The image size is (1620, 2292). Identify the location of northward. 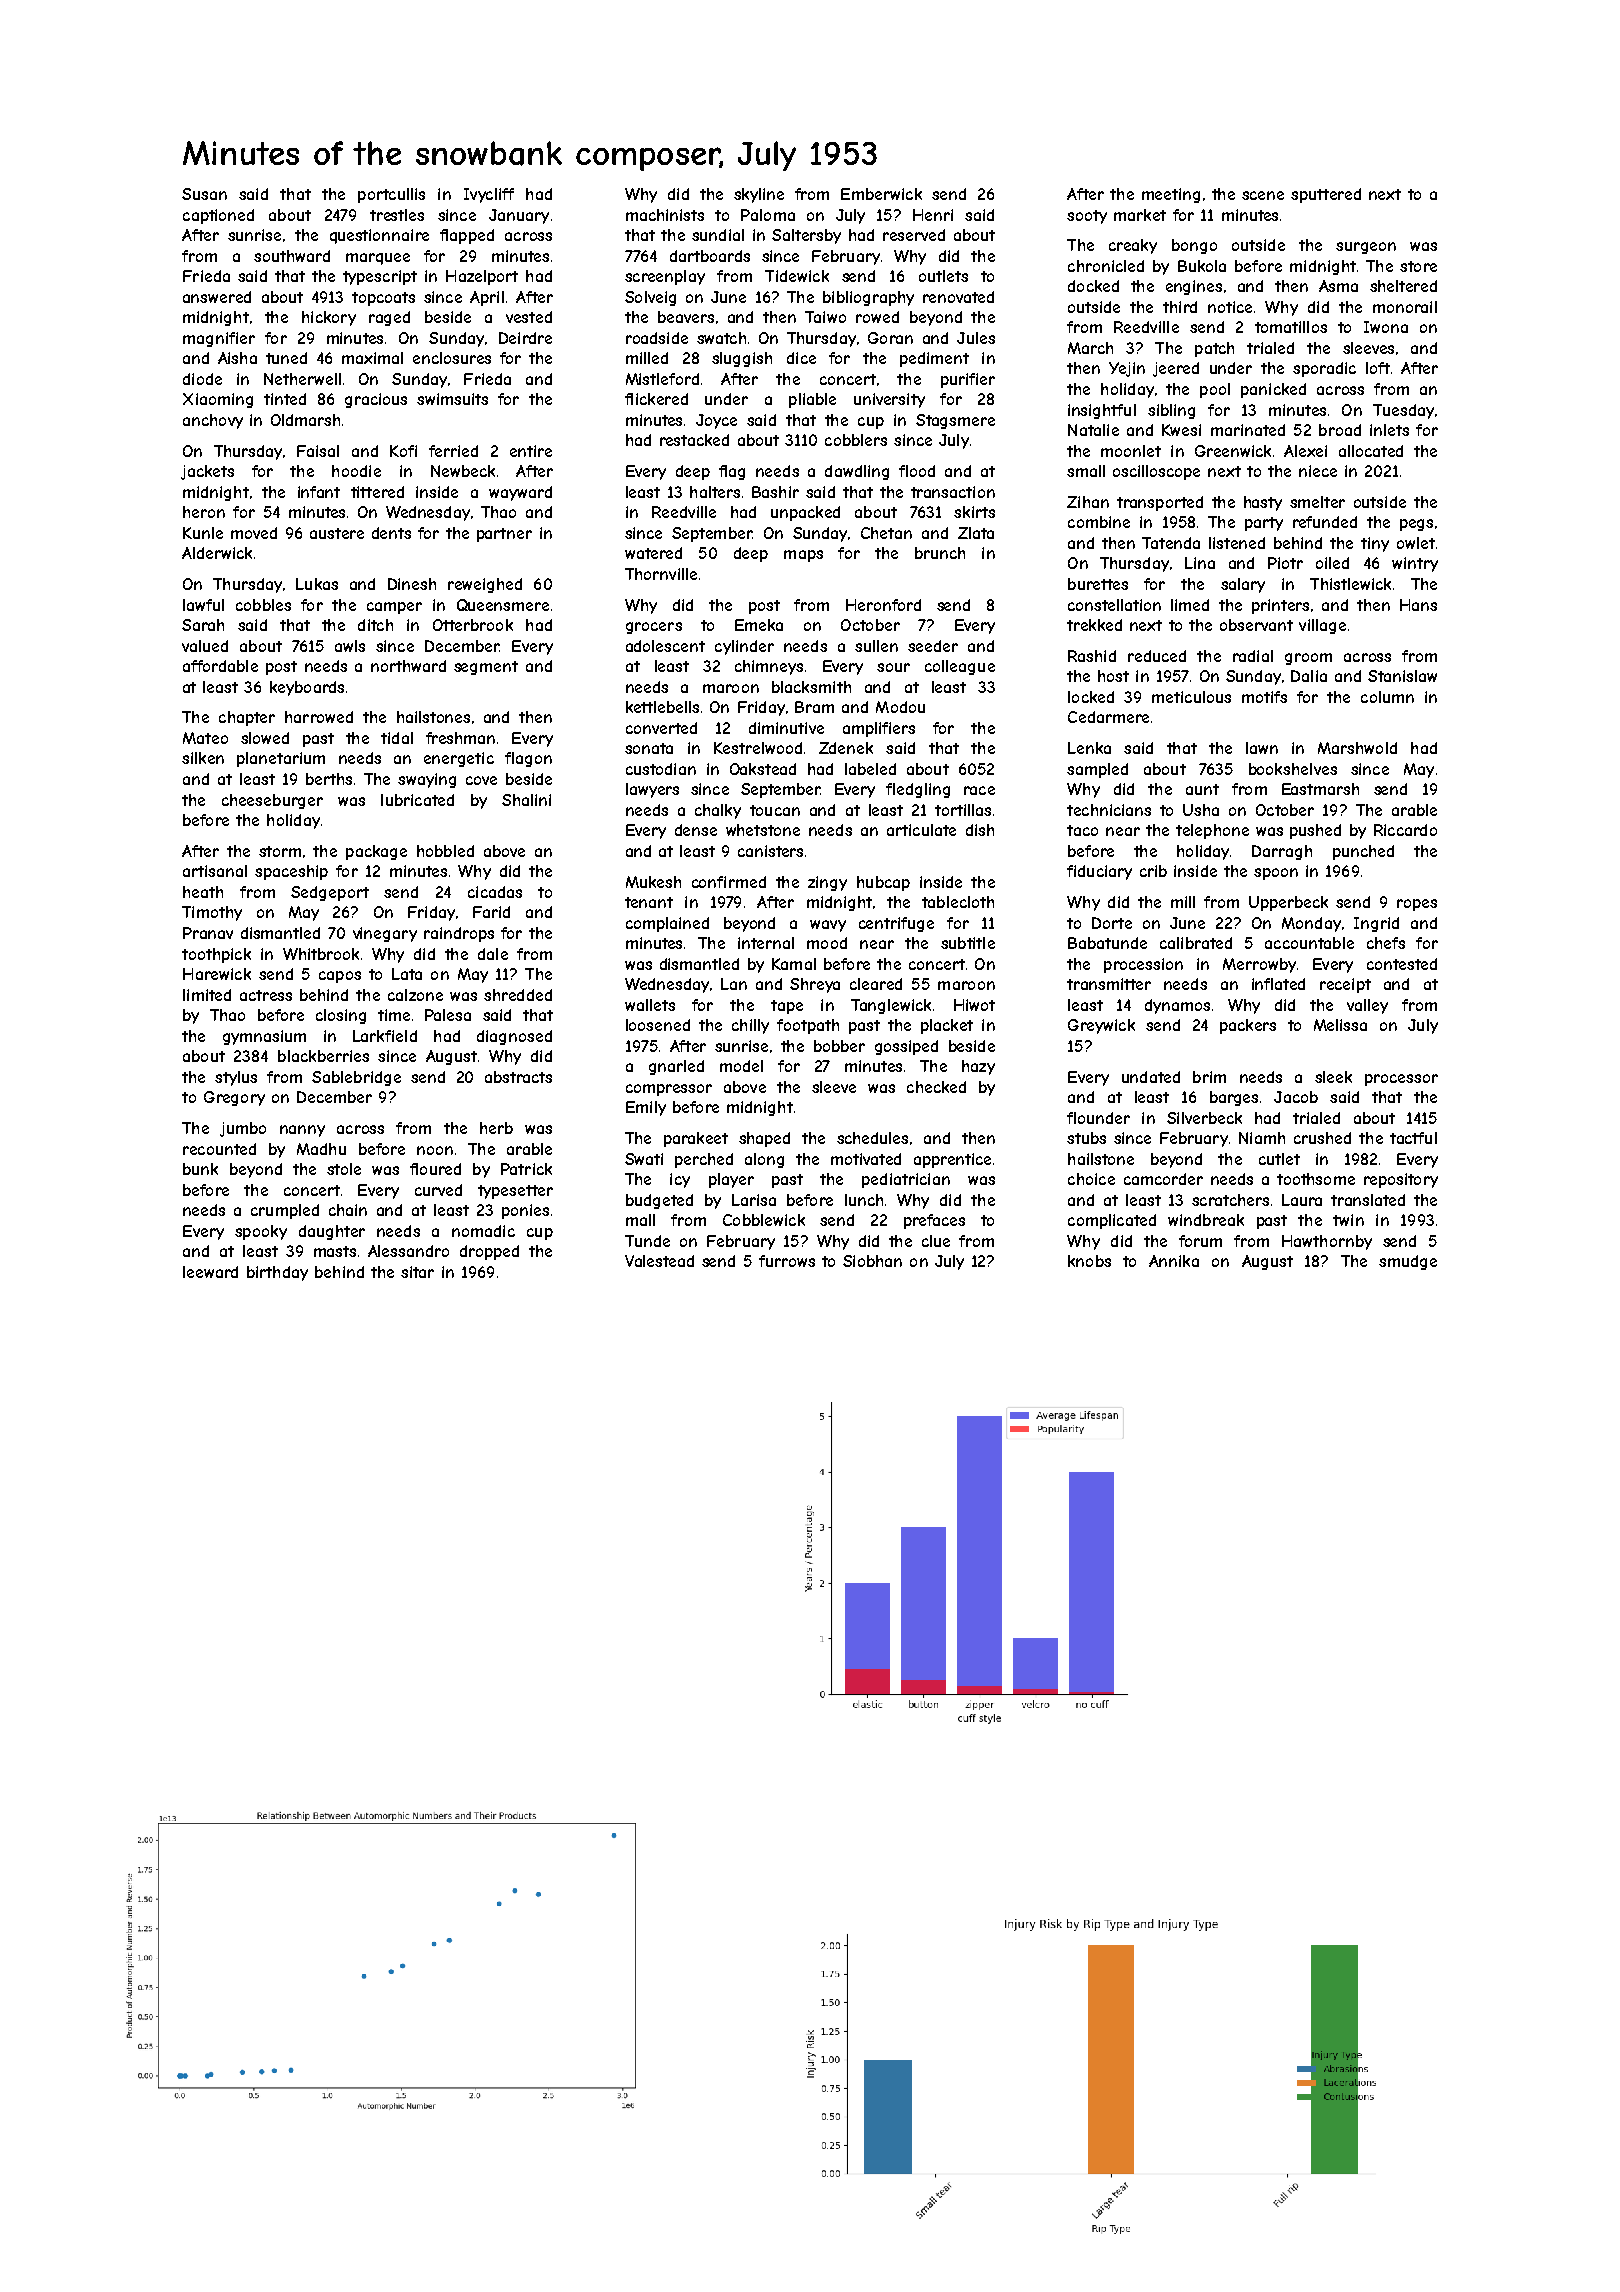
(408, 666).
